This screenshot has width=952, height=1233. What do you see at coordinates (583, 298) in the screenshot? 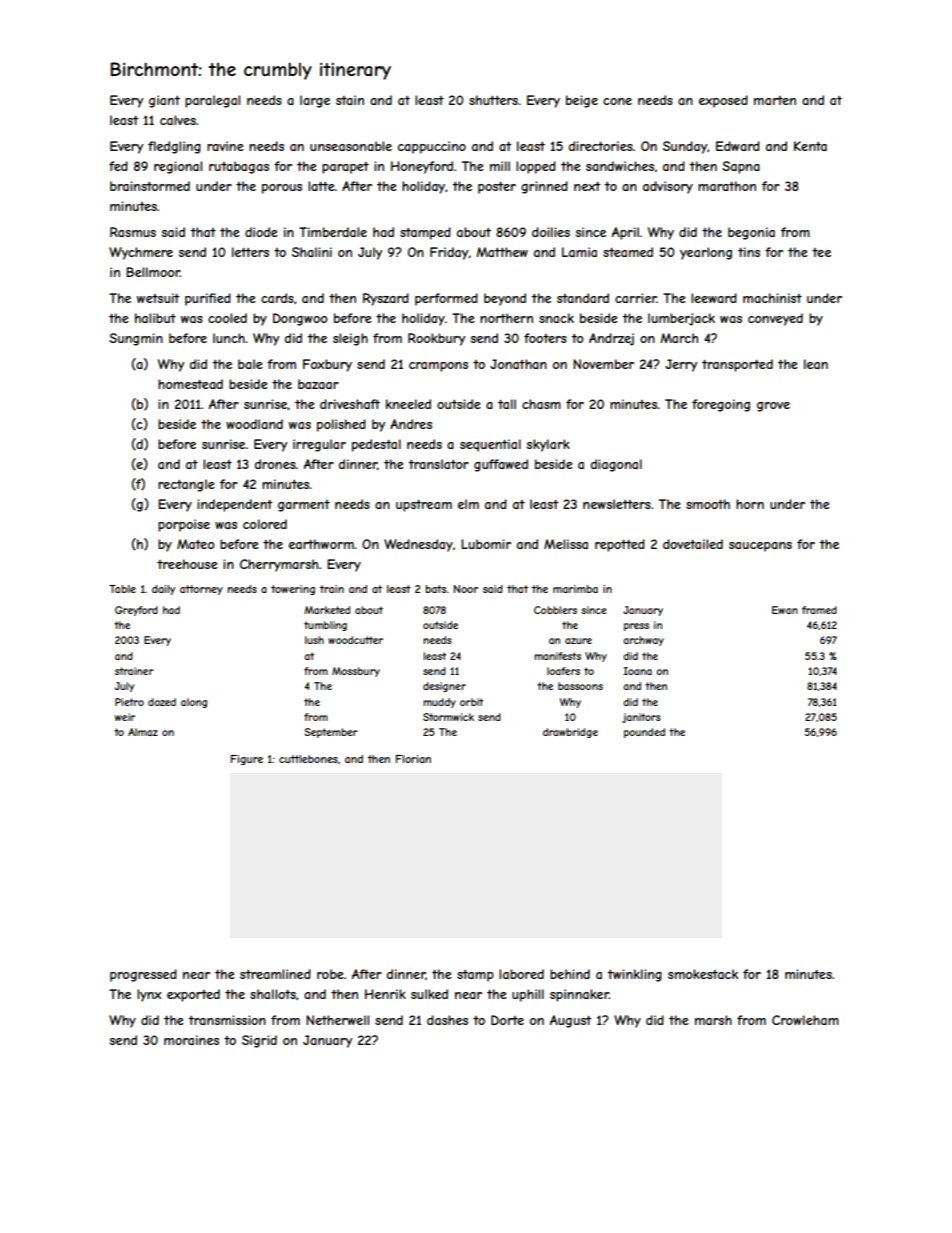
I see `standard` at bounding box center [583, 298].
